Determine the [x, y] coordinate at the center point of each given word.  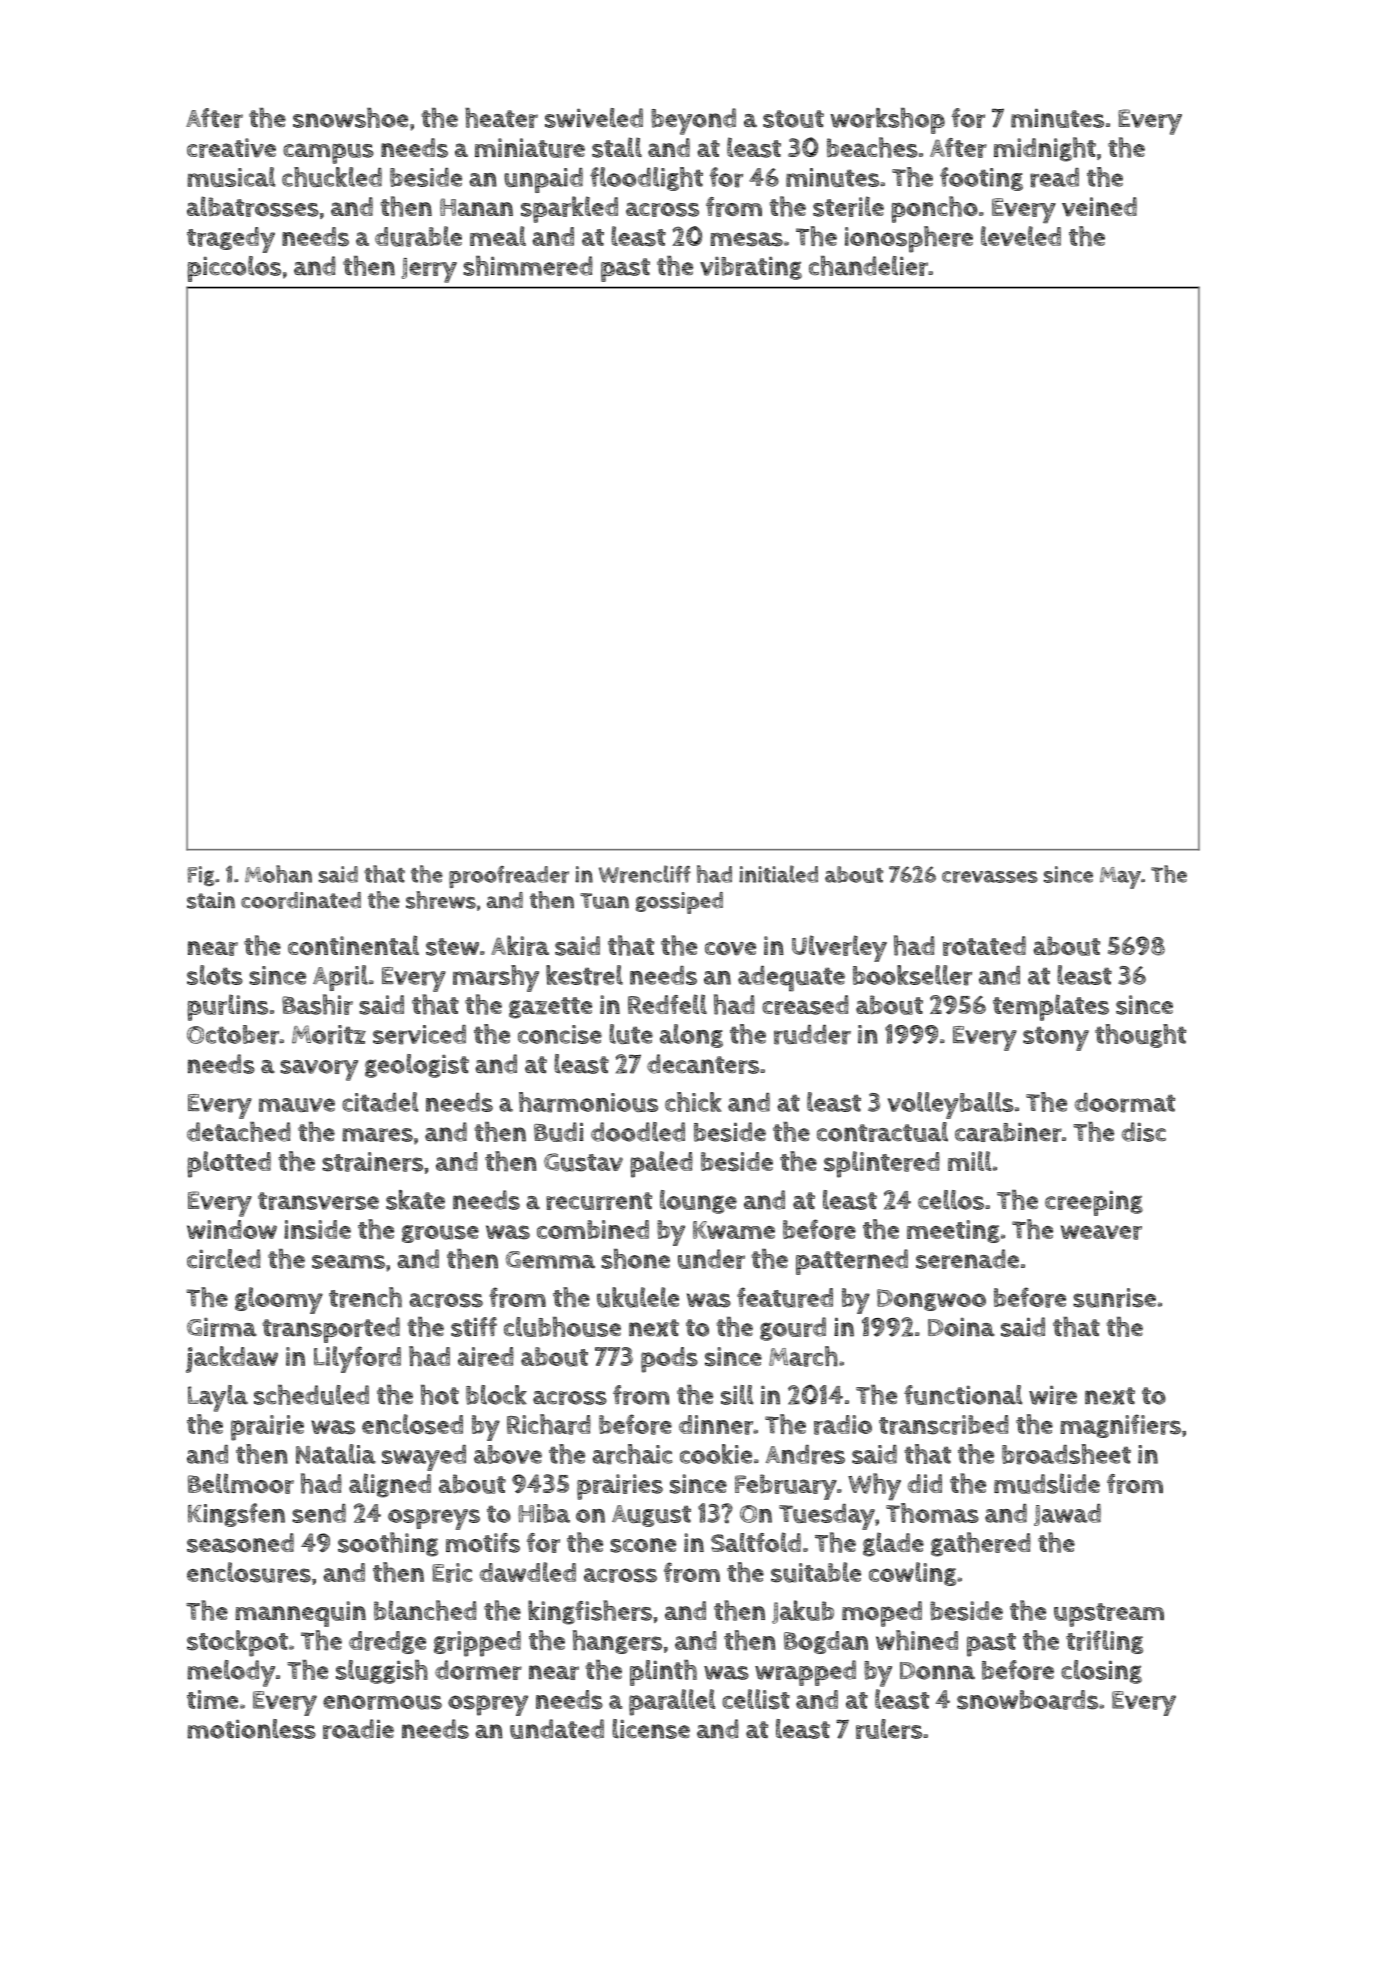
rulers [889, 1729]
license [651, 1729]
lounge [698, 1202]
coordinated [301, 900]
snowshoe [350, 118]
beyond [693, 121]
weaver [1101, 1232]
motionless [251, 1729]
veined [1099, 207]
